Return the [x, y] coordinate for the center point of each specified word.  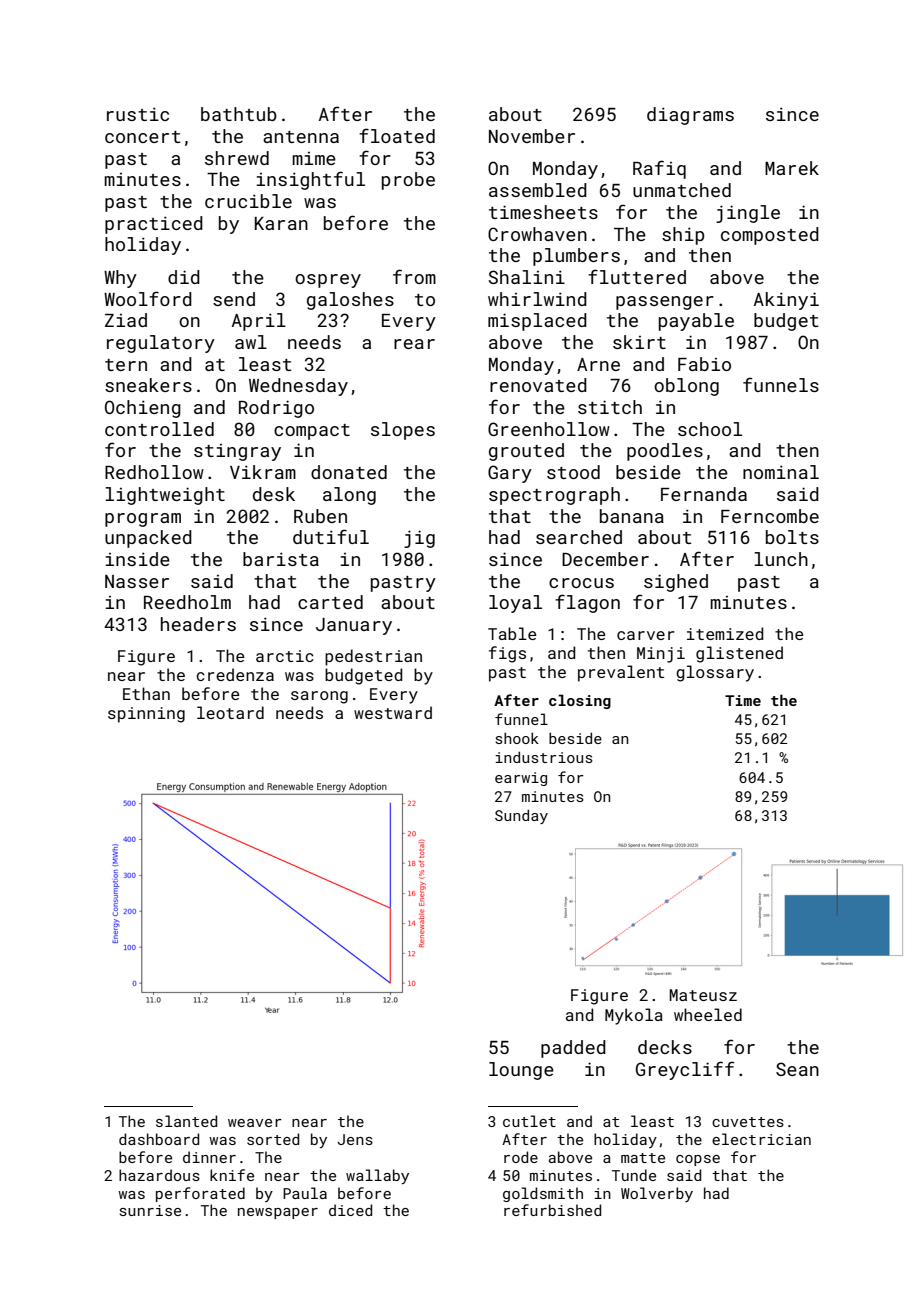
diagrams [690, 116]
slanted [186, 1121]
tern [126, 365]
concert [142, 137]
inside [137, 559]
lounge [521, 1071]
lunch [781, 559]
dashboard [159, 1139]
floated [397, 135]
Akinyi [786, 301]
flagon [587, 603]
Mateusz [703, 995]
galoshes [350, 301]
